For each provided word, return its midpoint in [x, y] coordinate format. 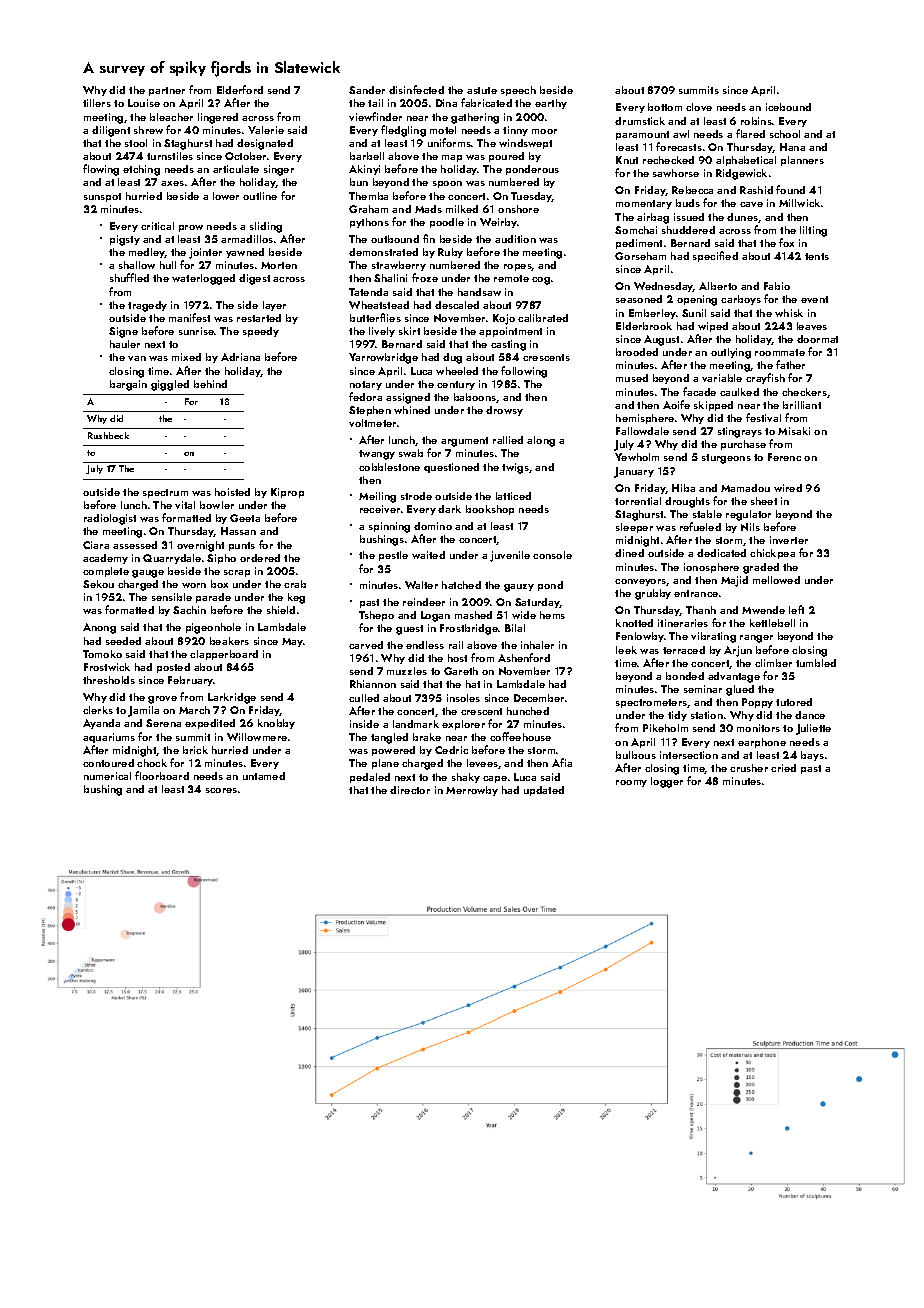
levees [482, 763]
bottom [665, 107]
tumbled [816, 663]
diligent [111, 131]
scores [221, 790]
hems [552, 615]
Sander [367, 90]
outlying [731, 353]
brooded [637, 352]
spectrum [165, 493]
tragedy [147, 306]
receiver [380, 509]
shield [281, 610]
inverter [789, 540]
